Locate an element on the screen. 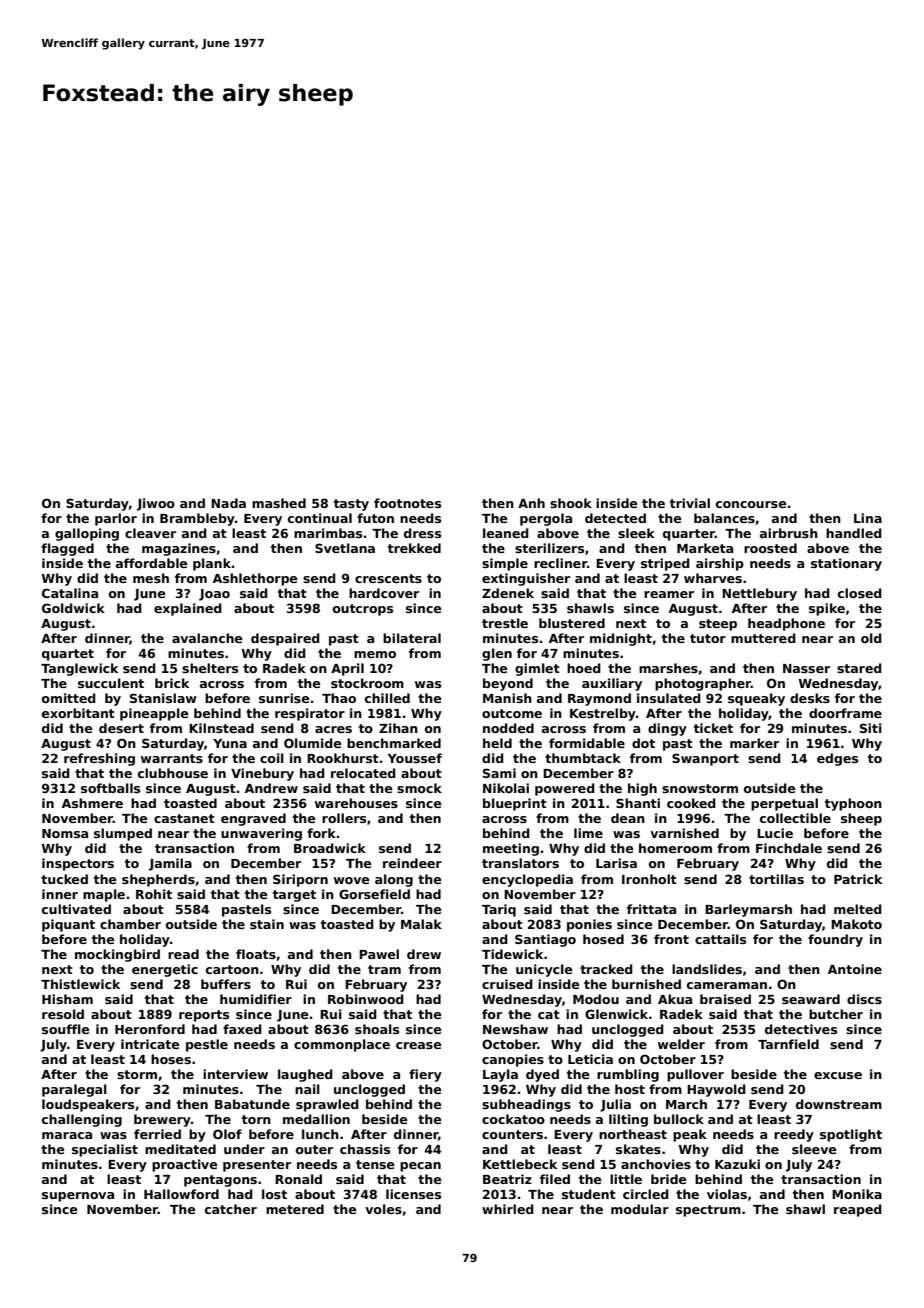 The height and width of the screenshot is (1308, 924). Anh is located at coordinates (531, 503).
